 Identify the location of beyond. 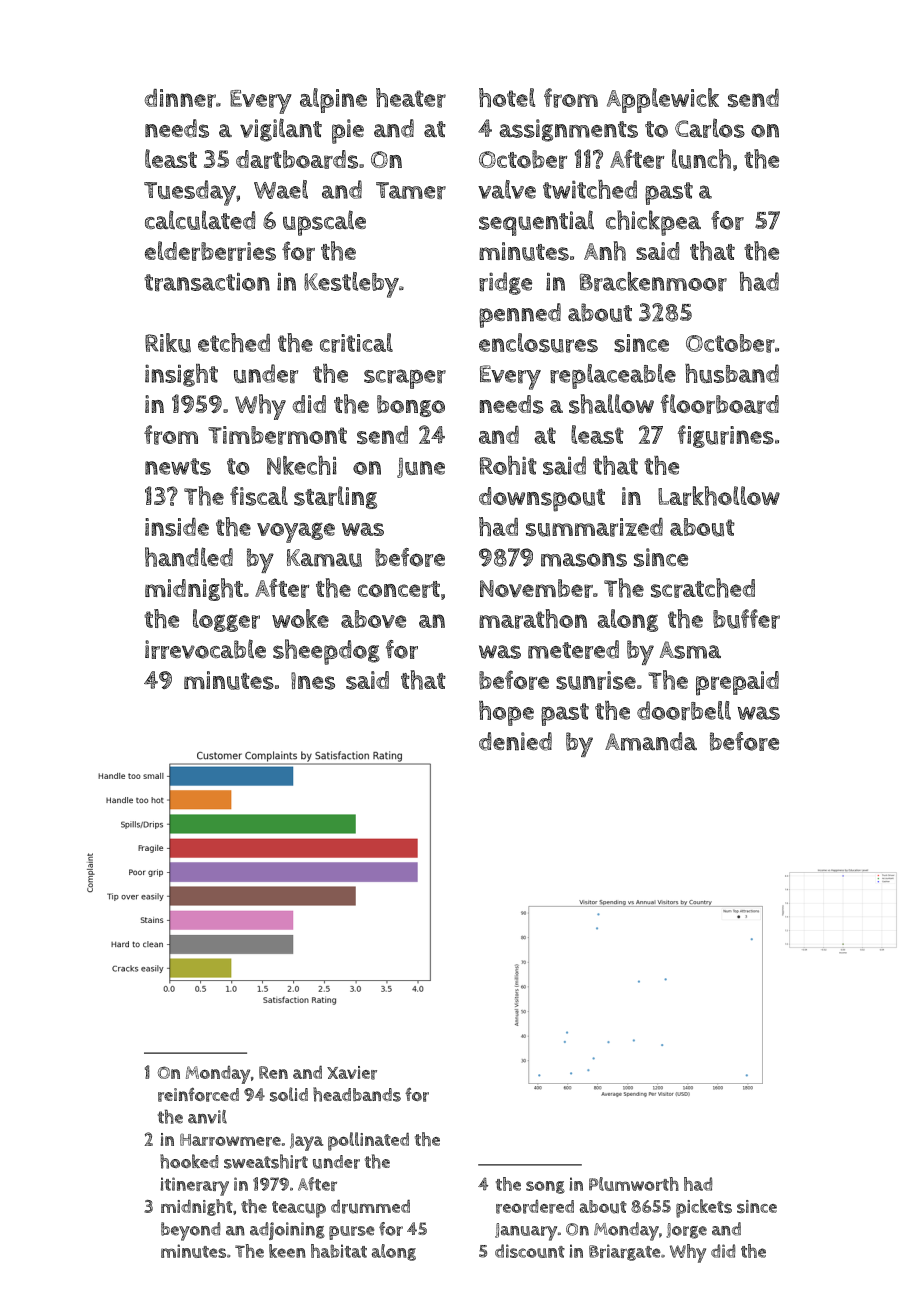
(190, 1231).
